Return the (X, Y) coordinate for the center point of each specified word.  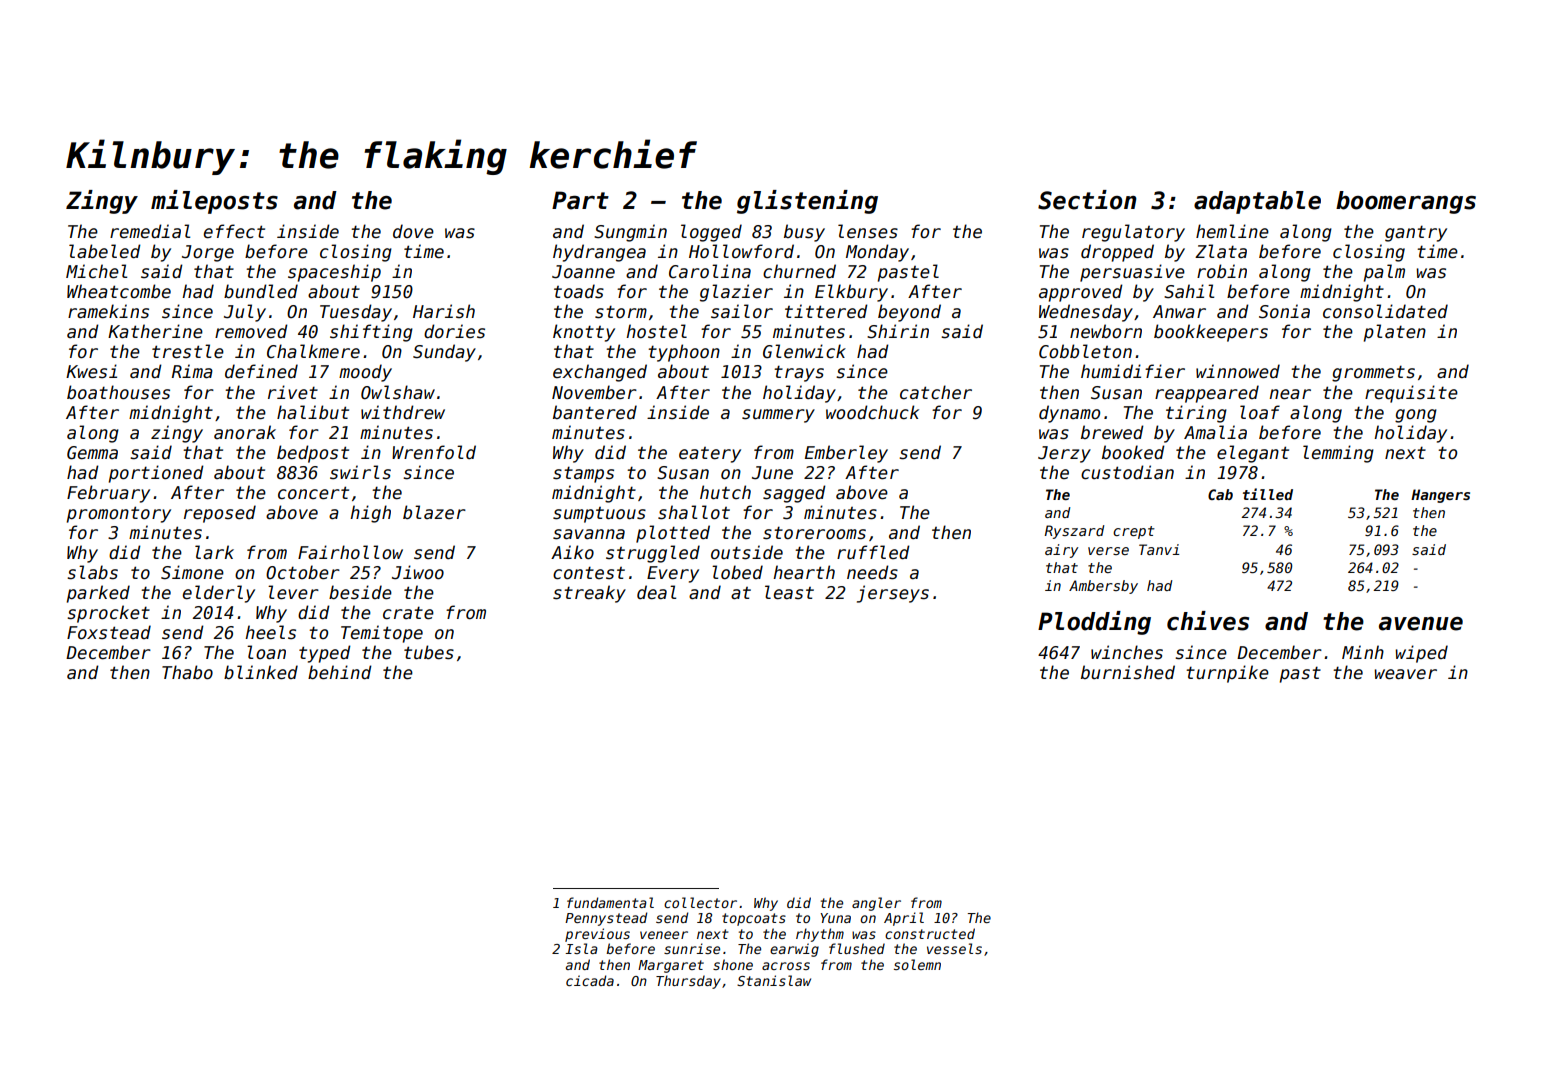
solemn (917, 964)
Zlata (1221, 251)
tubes (429, 652)
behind (340, 672)
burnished (1128, 672)
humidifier (1133, 371)
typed (325, 654)
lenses (868, 231)
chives (1208, 621)
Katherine (155, 331)
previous (597, 935)
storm (621, 312)
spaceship (334, 273)
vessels (954, 948)
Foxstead (109, 632)
